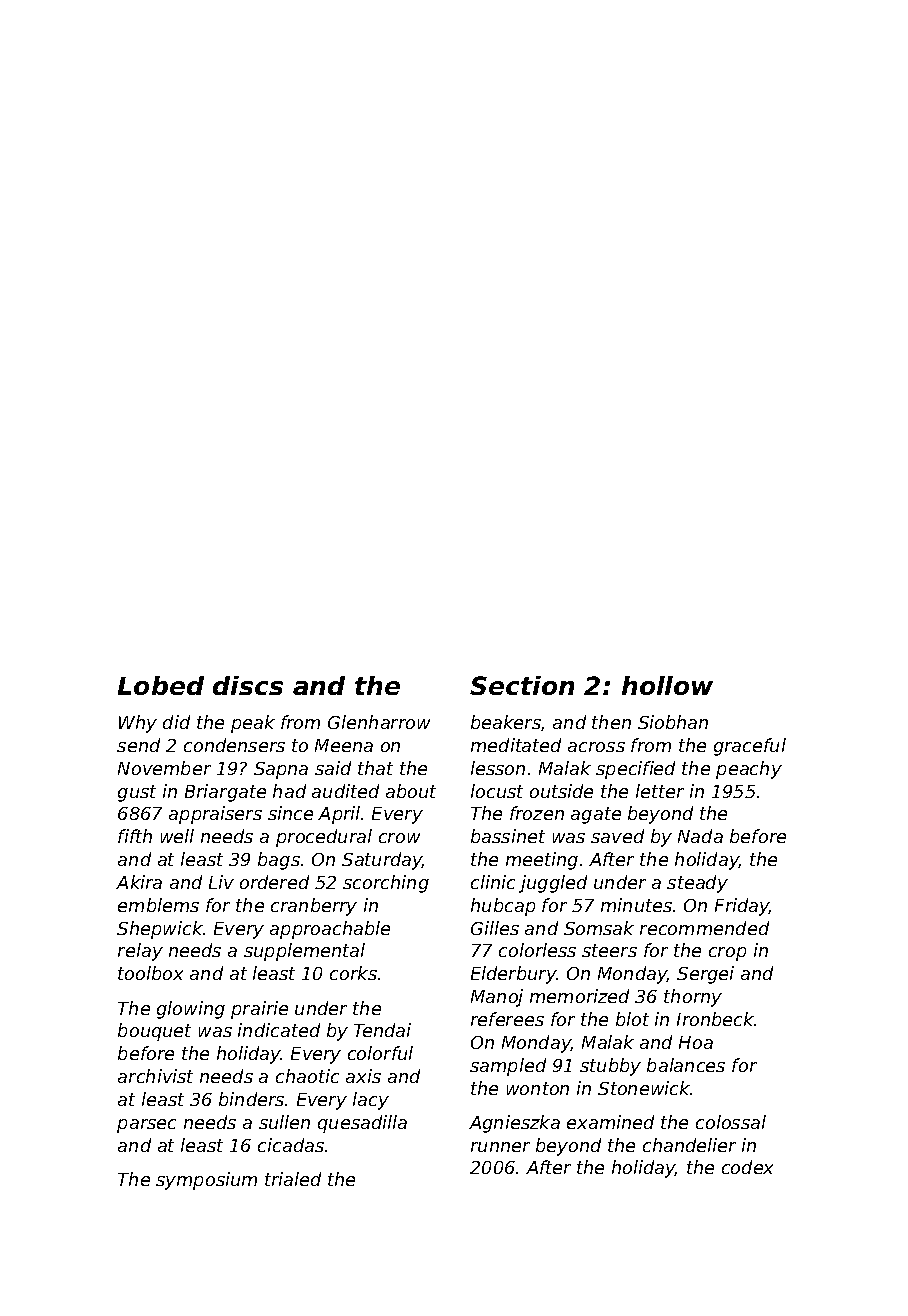  Describe the element at coordinates (248, 685) in the document. I see `discs` at that location.
